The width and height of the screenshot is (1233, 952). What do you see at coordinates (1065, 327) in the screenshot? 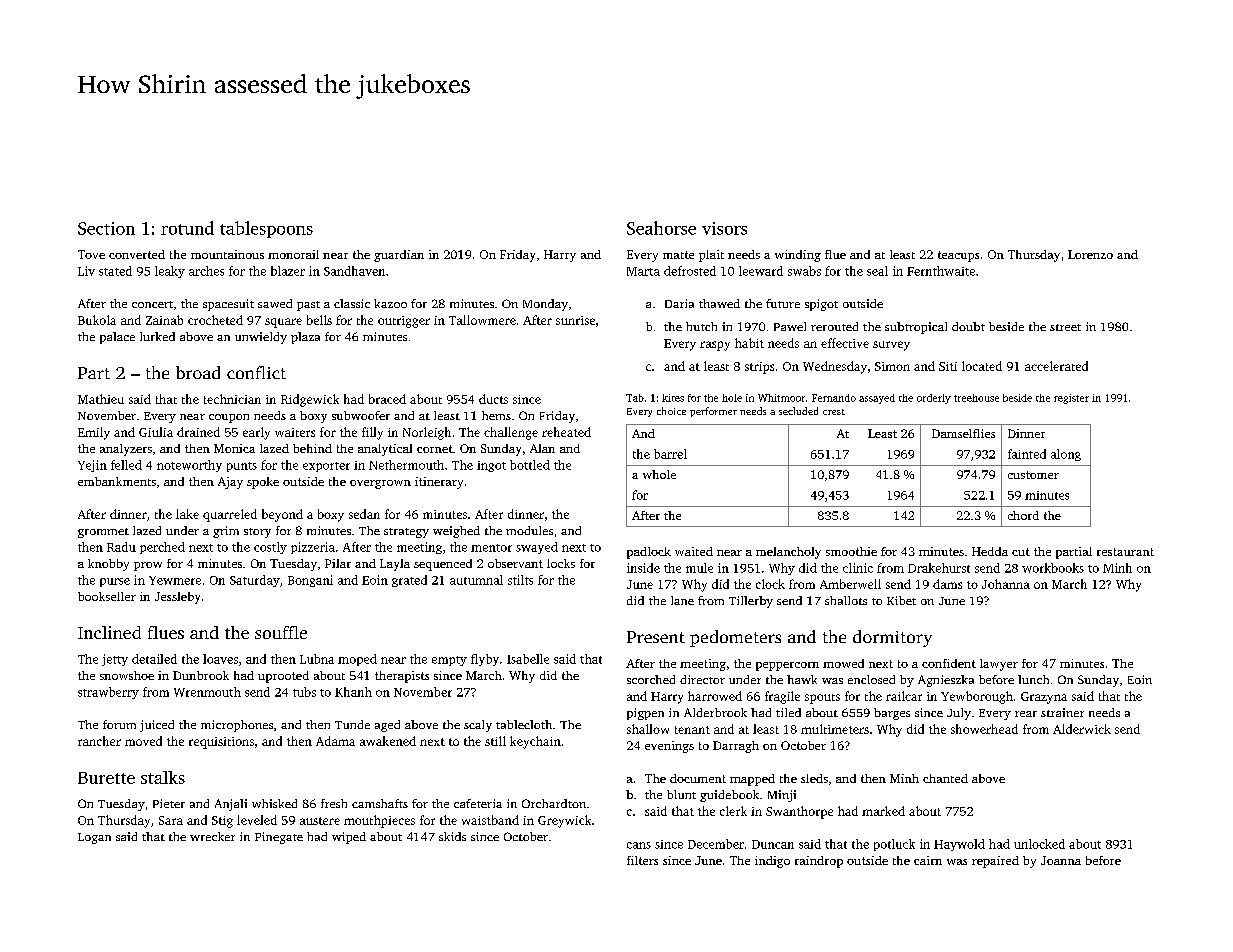
I see `street` at bounding box center [1065, 327].
